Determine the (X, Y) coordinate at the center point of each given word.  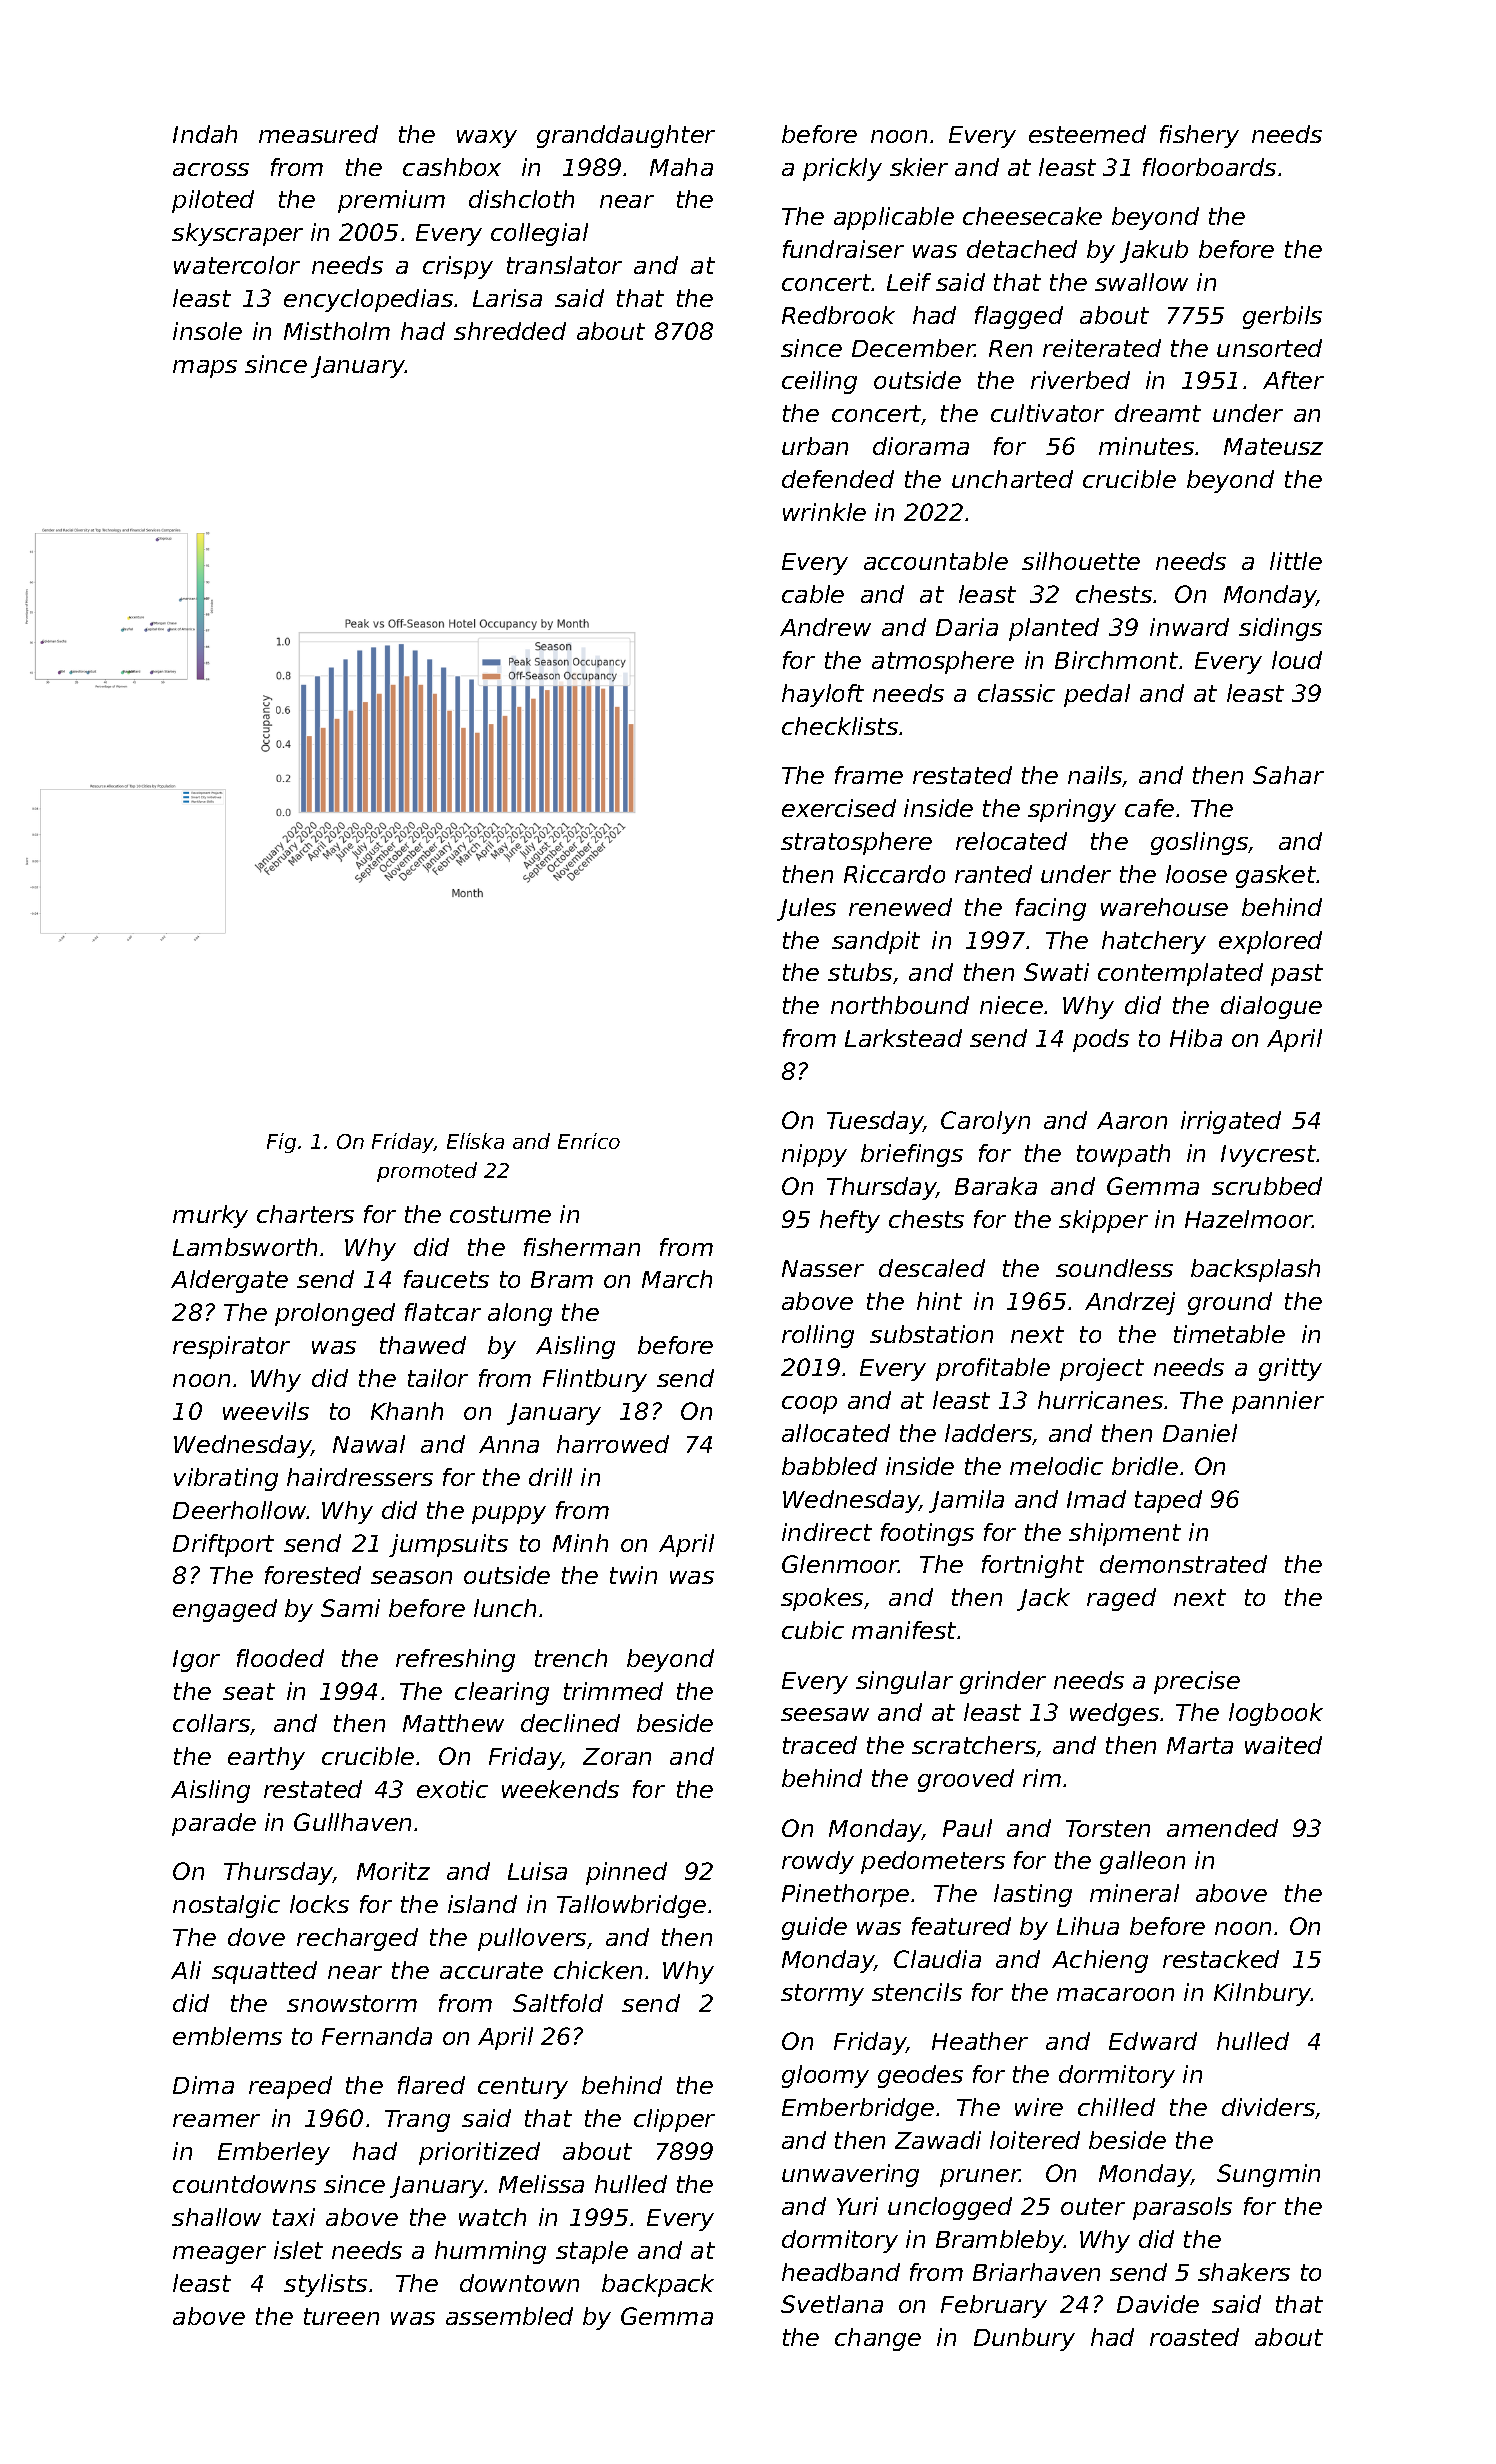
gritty (1290, 1369)
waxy (487, 139)
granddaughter (626, 136)
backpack (658, 2285)
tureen (341, 2316)
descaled (932, 1268)
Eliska (475, 1141)
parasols (1182, 2208)
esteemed (1087, 134)
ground (1230, 1303)
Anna (509, 1444)
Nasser (823, 1268)
